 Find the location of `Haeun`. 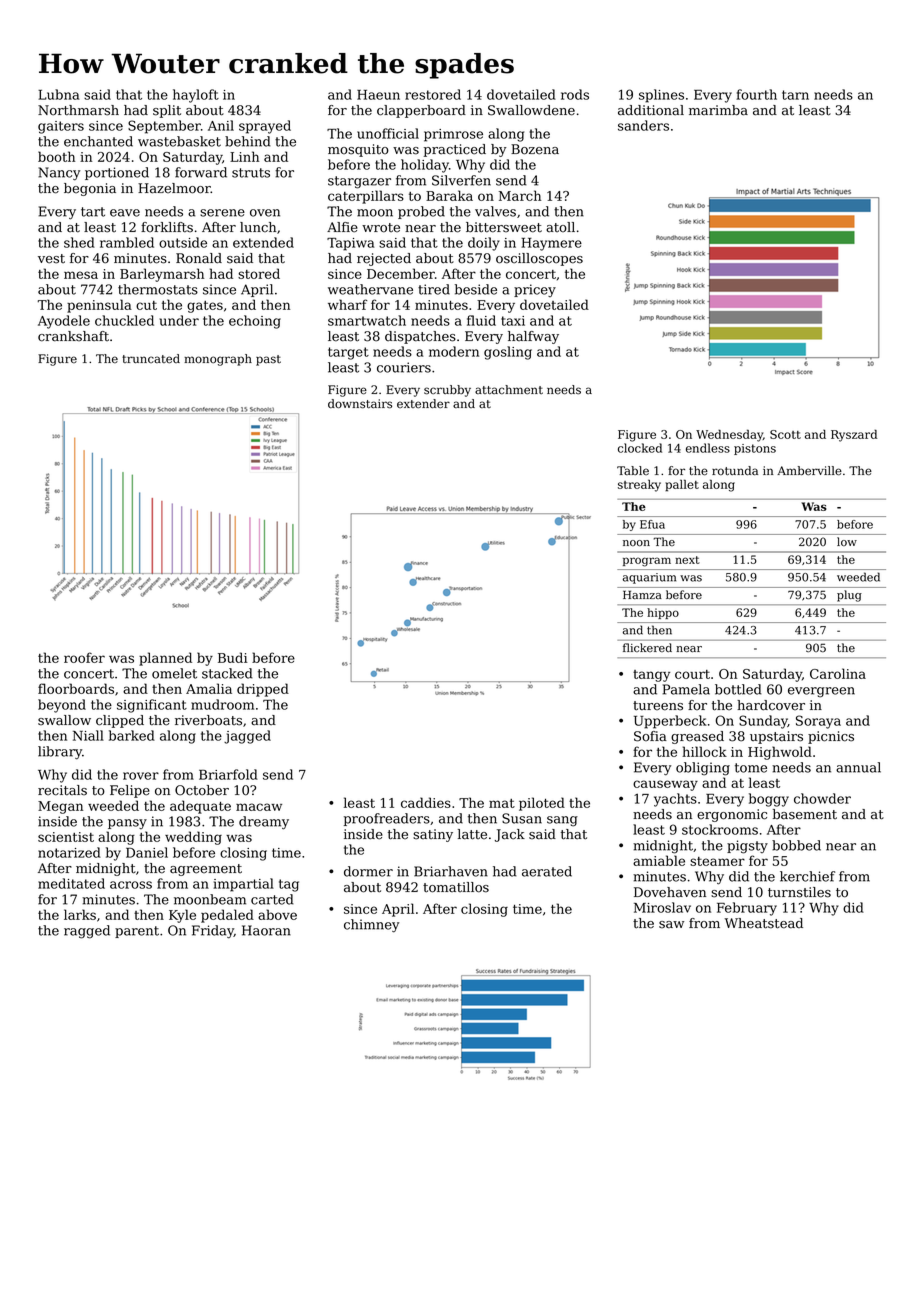

Haeun is located at coordinates (378, 95).
